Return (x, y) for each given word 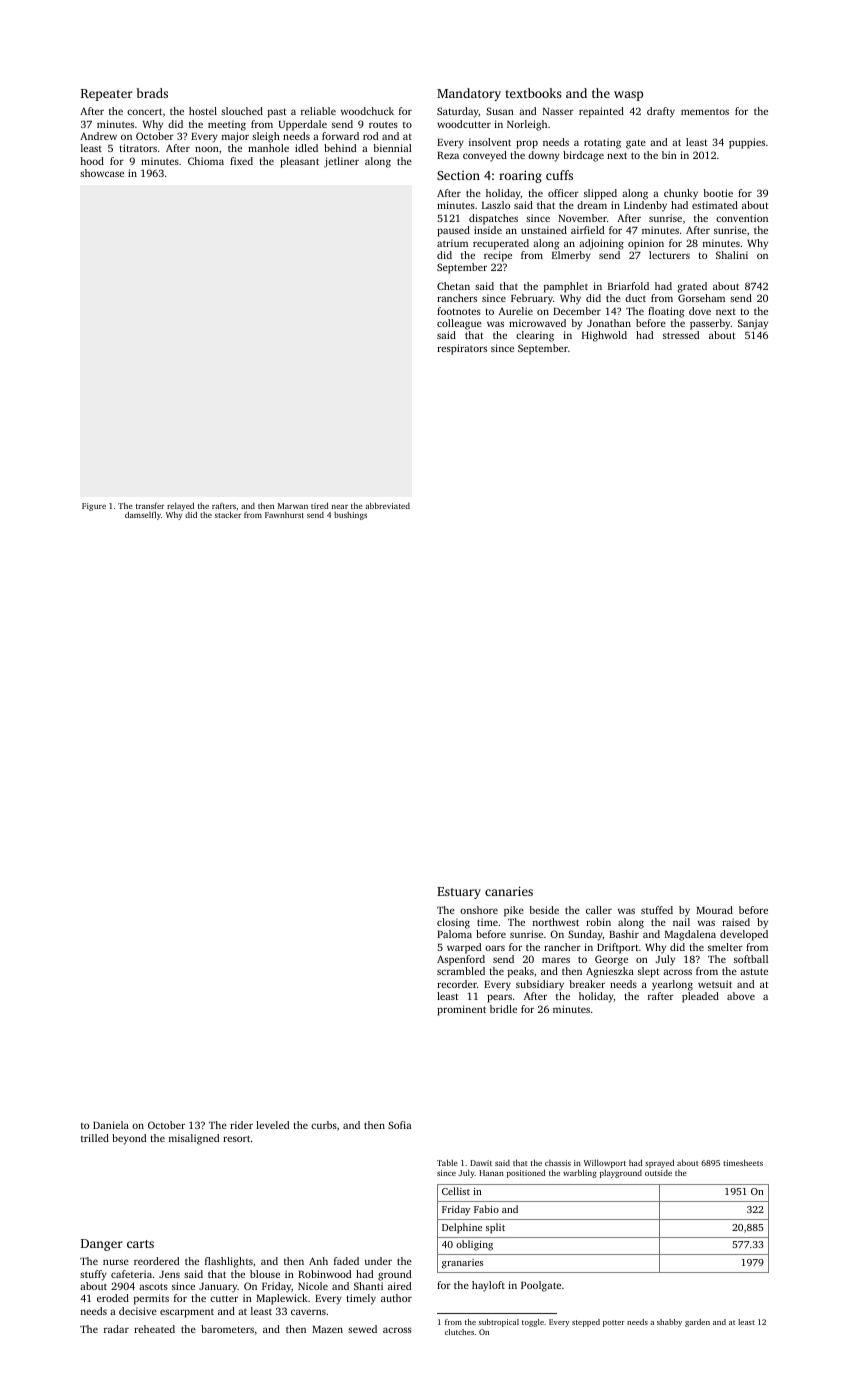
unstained (544, 230)
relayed (180, 507)
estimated (715, 205)
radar (116, 1329)
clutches (459, 1332)
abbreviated (387, 505)
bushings (350, 516)
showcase (102, 173)
